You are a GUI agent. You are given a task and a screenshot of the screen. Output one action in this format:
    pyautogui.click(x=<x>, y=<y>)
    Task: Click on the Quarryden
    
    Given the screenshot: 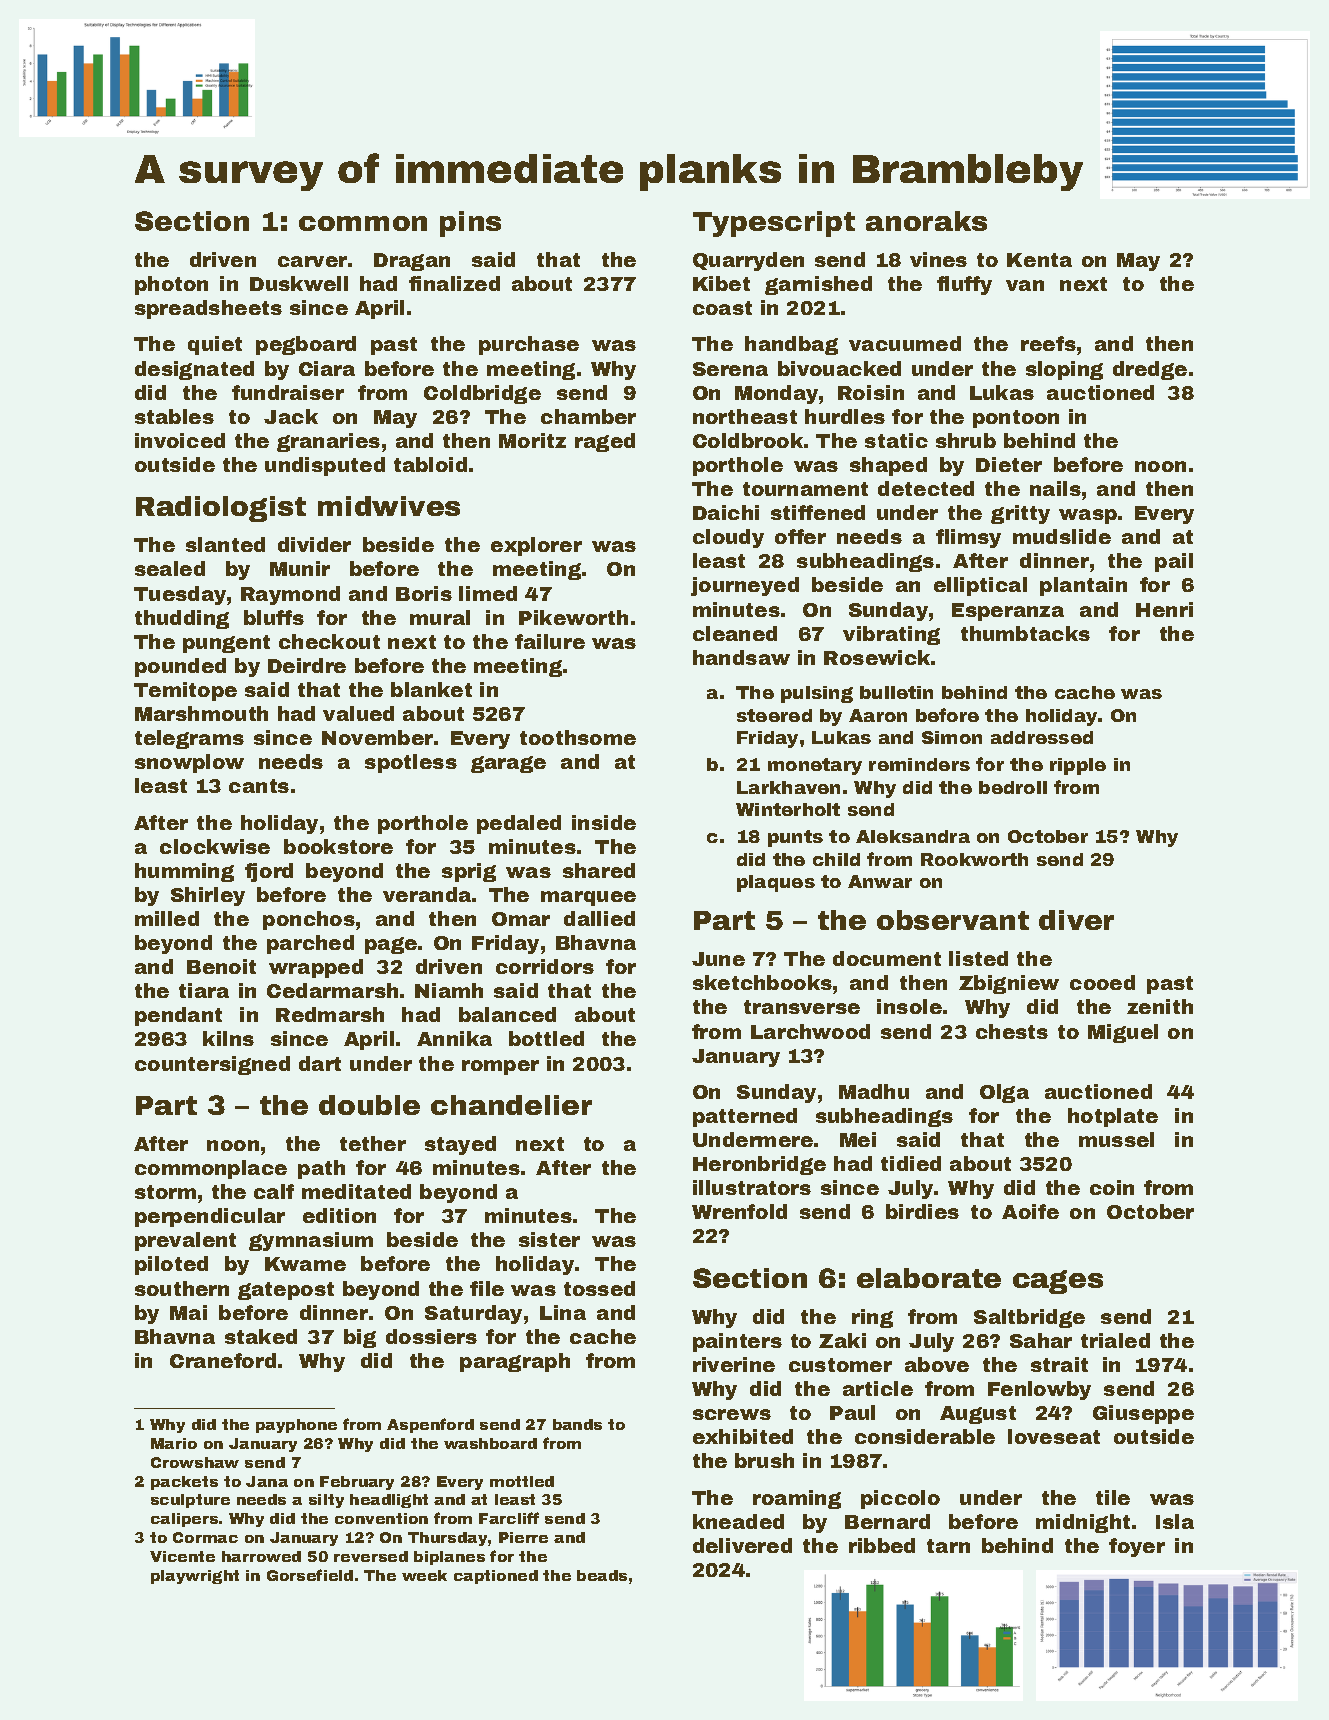 What is the action you would take?
    pyautogui.click(x=748, y=261)
